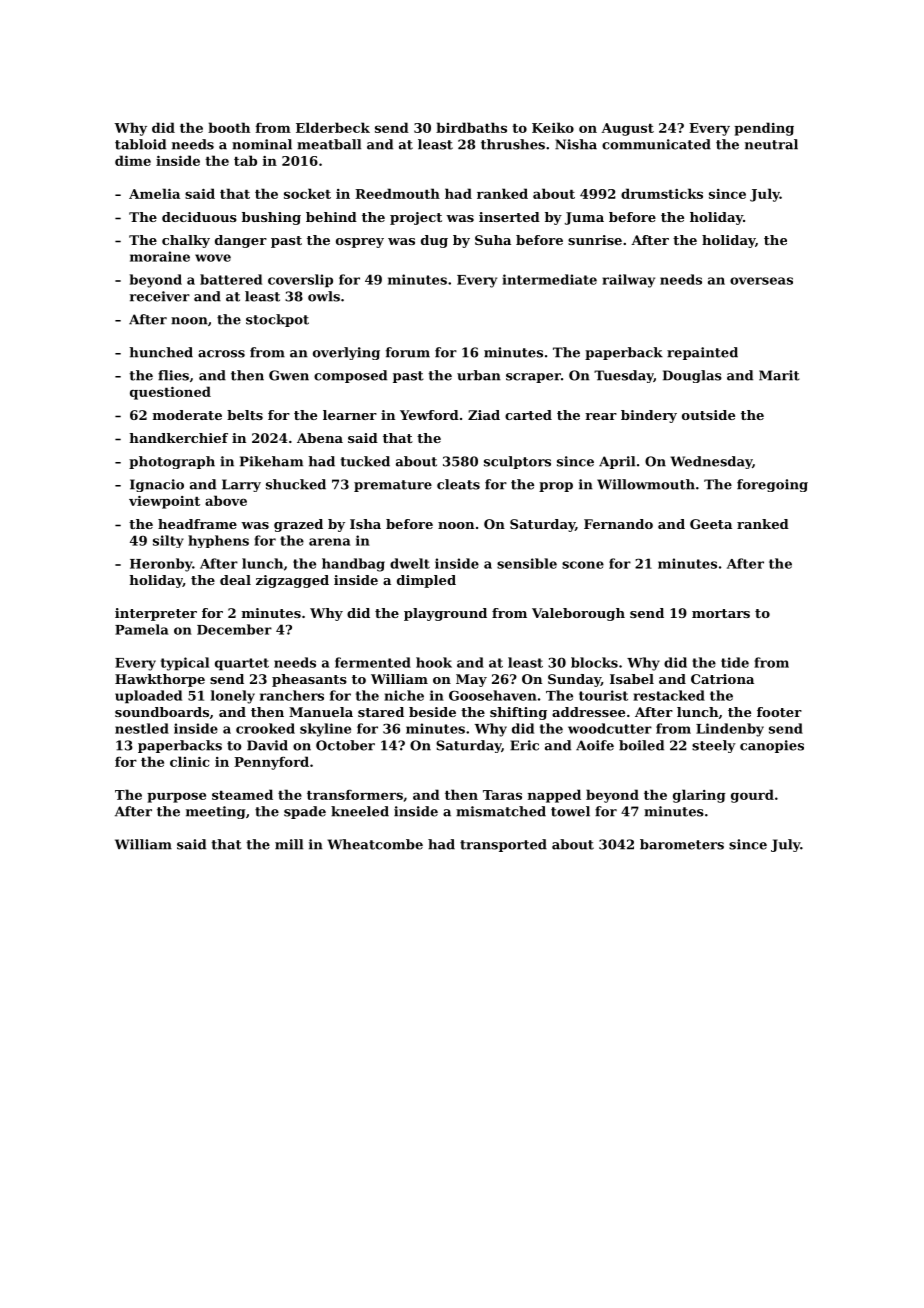  Describe the element at coordinates (172, 462) in the screenshot. I see `photograph` at that location.
